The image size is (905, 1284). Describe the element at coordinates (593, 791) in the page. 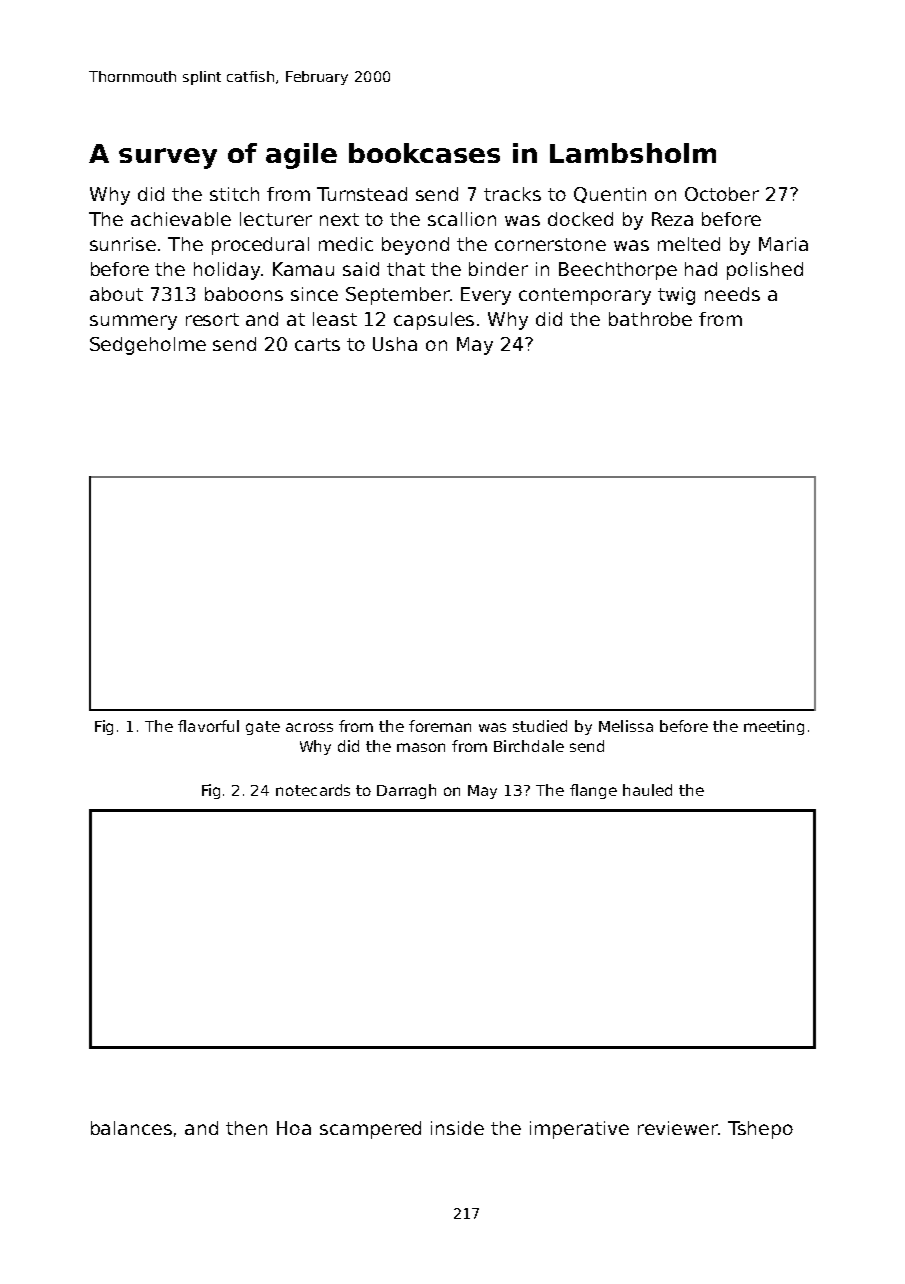

I see `flange` at that location.
